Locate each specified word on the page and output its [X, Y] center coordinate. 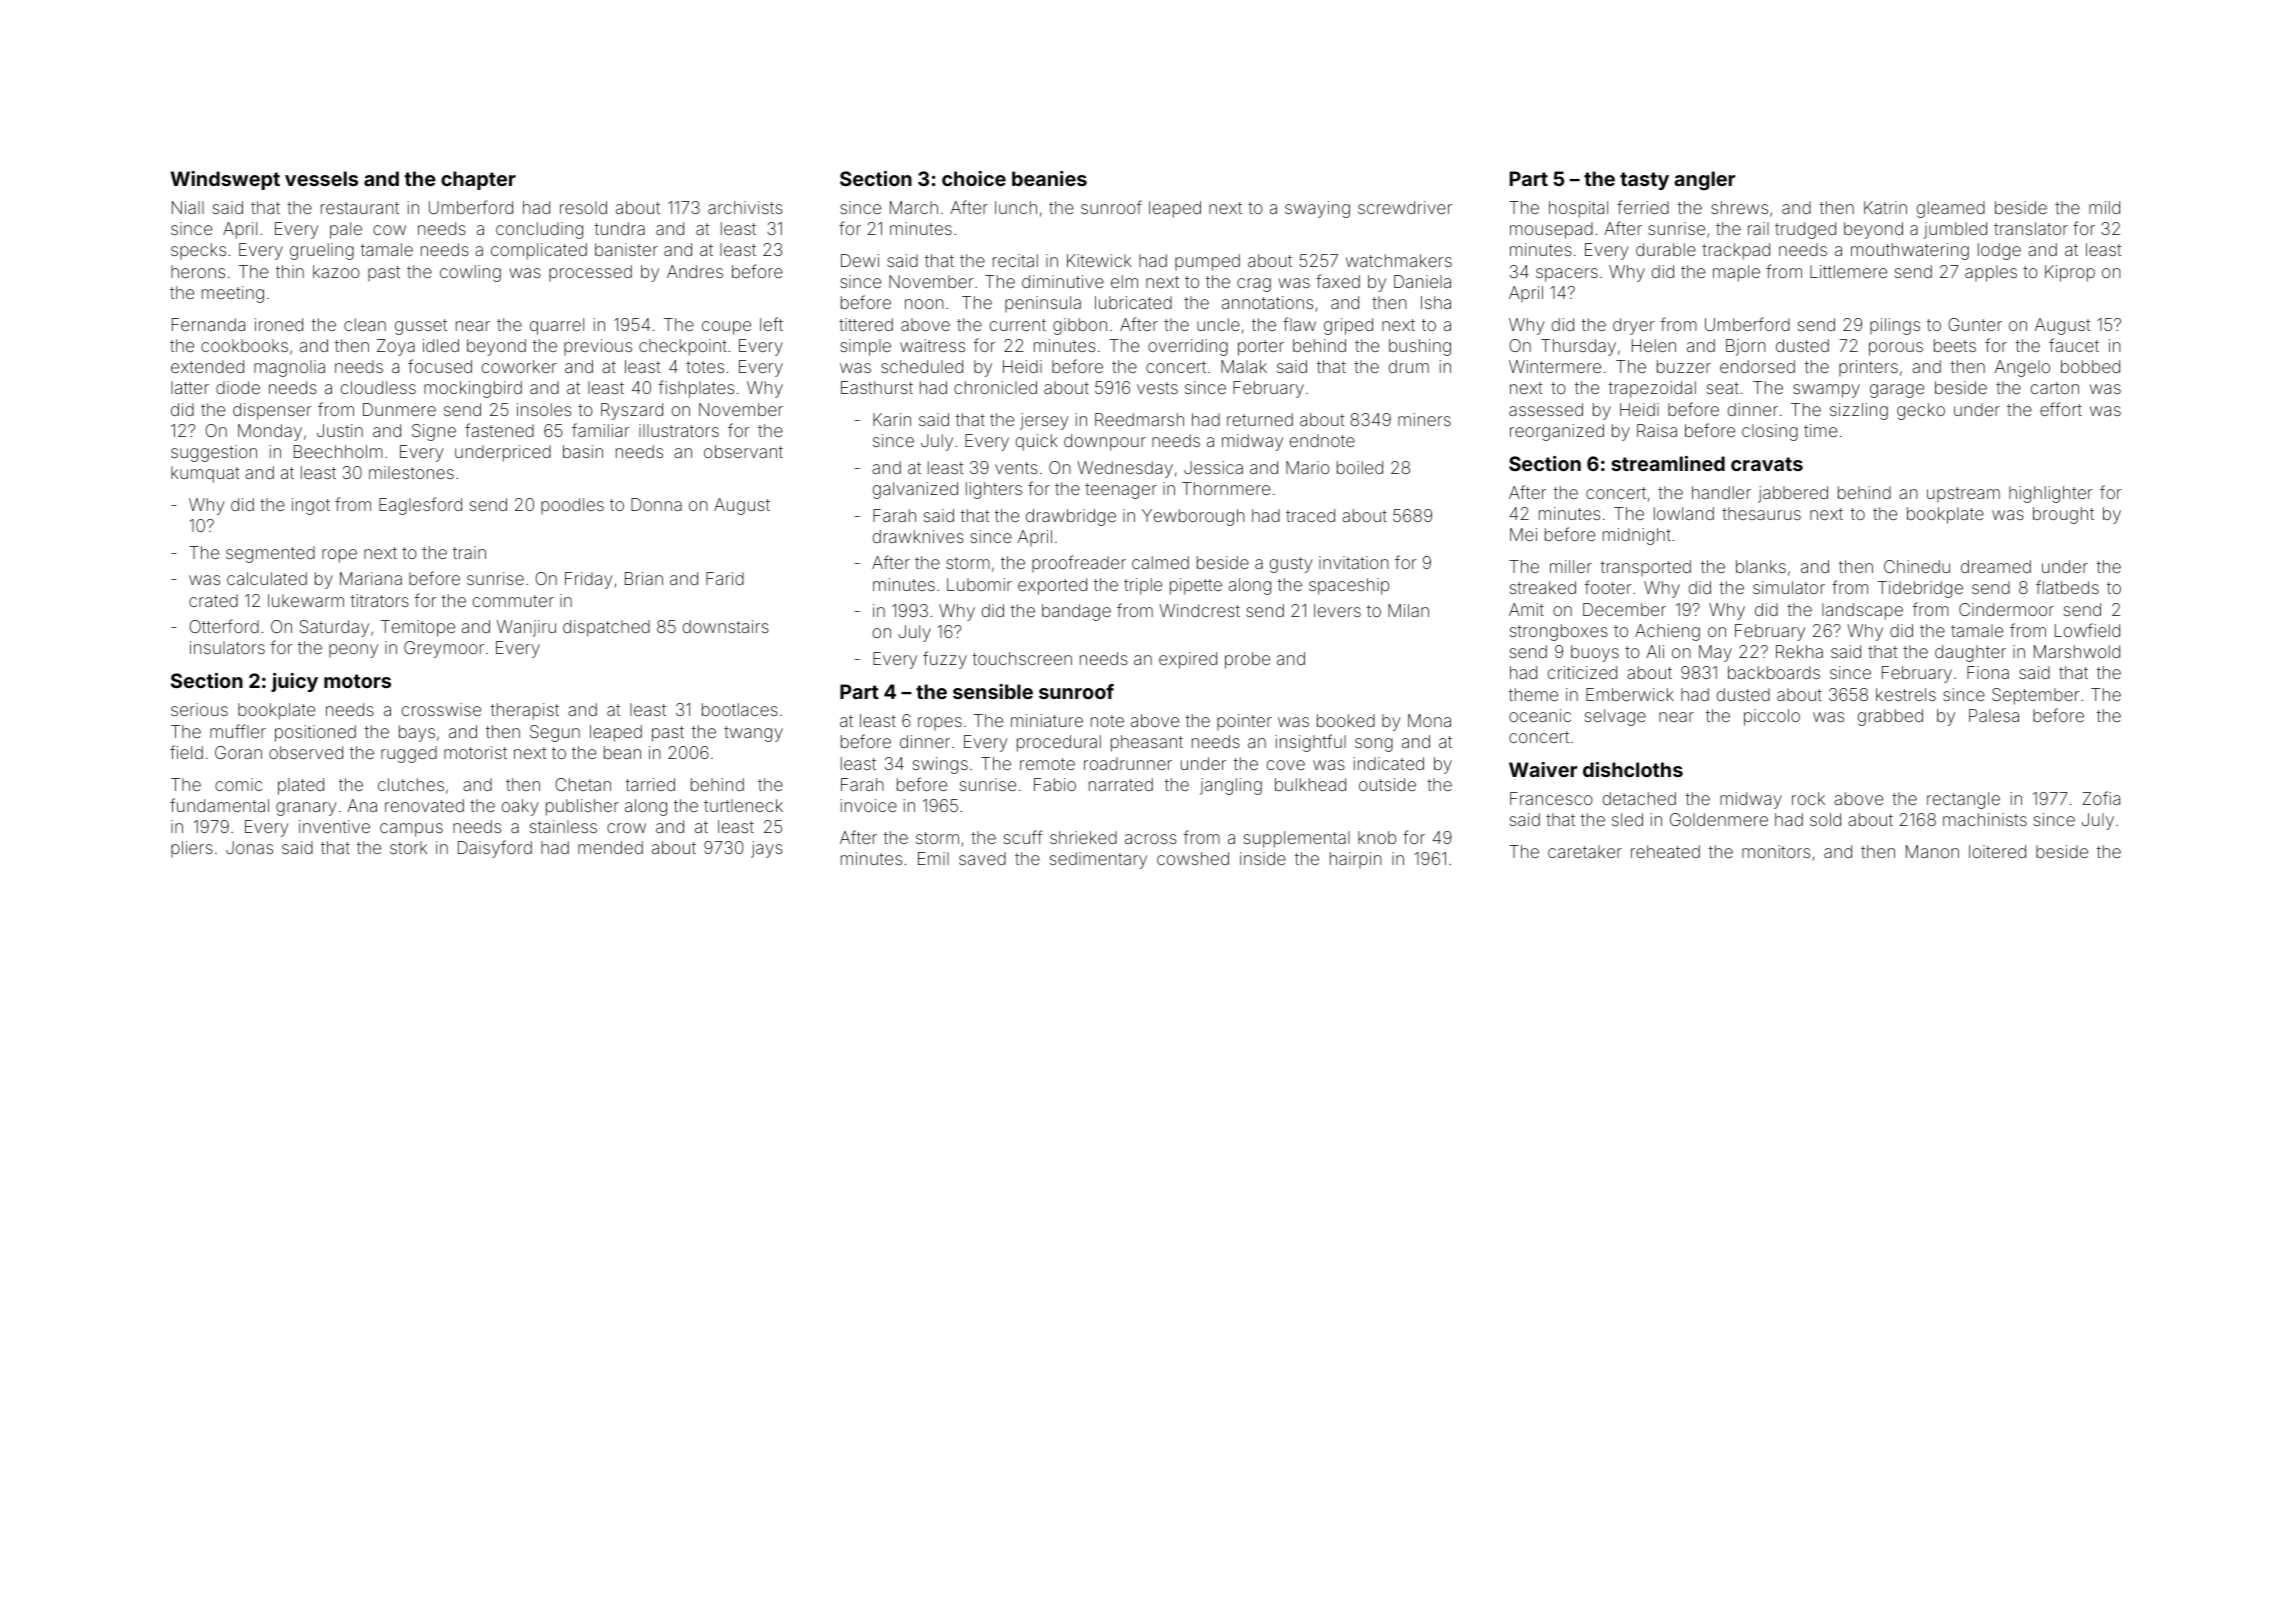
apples [1991, 273]
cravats [1767, 464]
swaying [1317, 209]
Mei [1523, 534]
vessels [321, 178]
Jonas [249, 847]
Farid [725, 578]
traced [1310, 515]
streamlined [1668, 463]
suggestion [214, 453]
